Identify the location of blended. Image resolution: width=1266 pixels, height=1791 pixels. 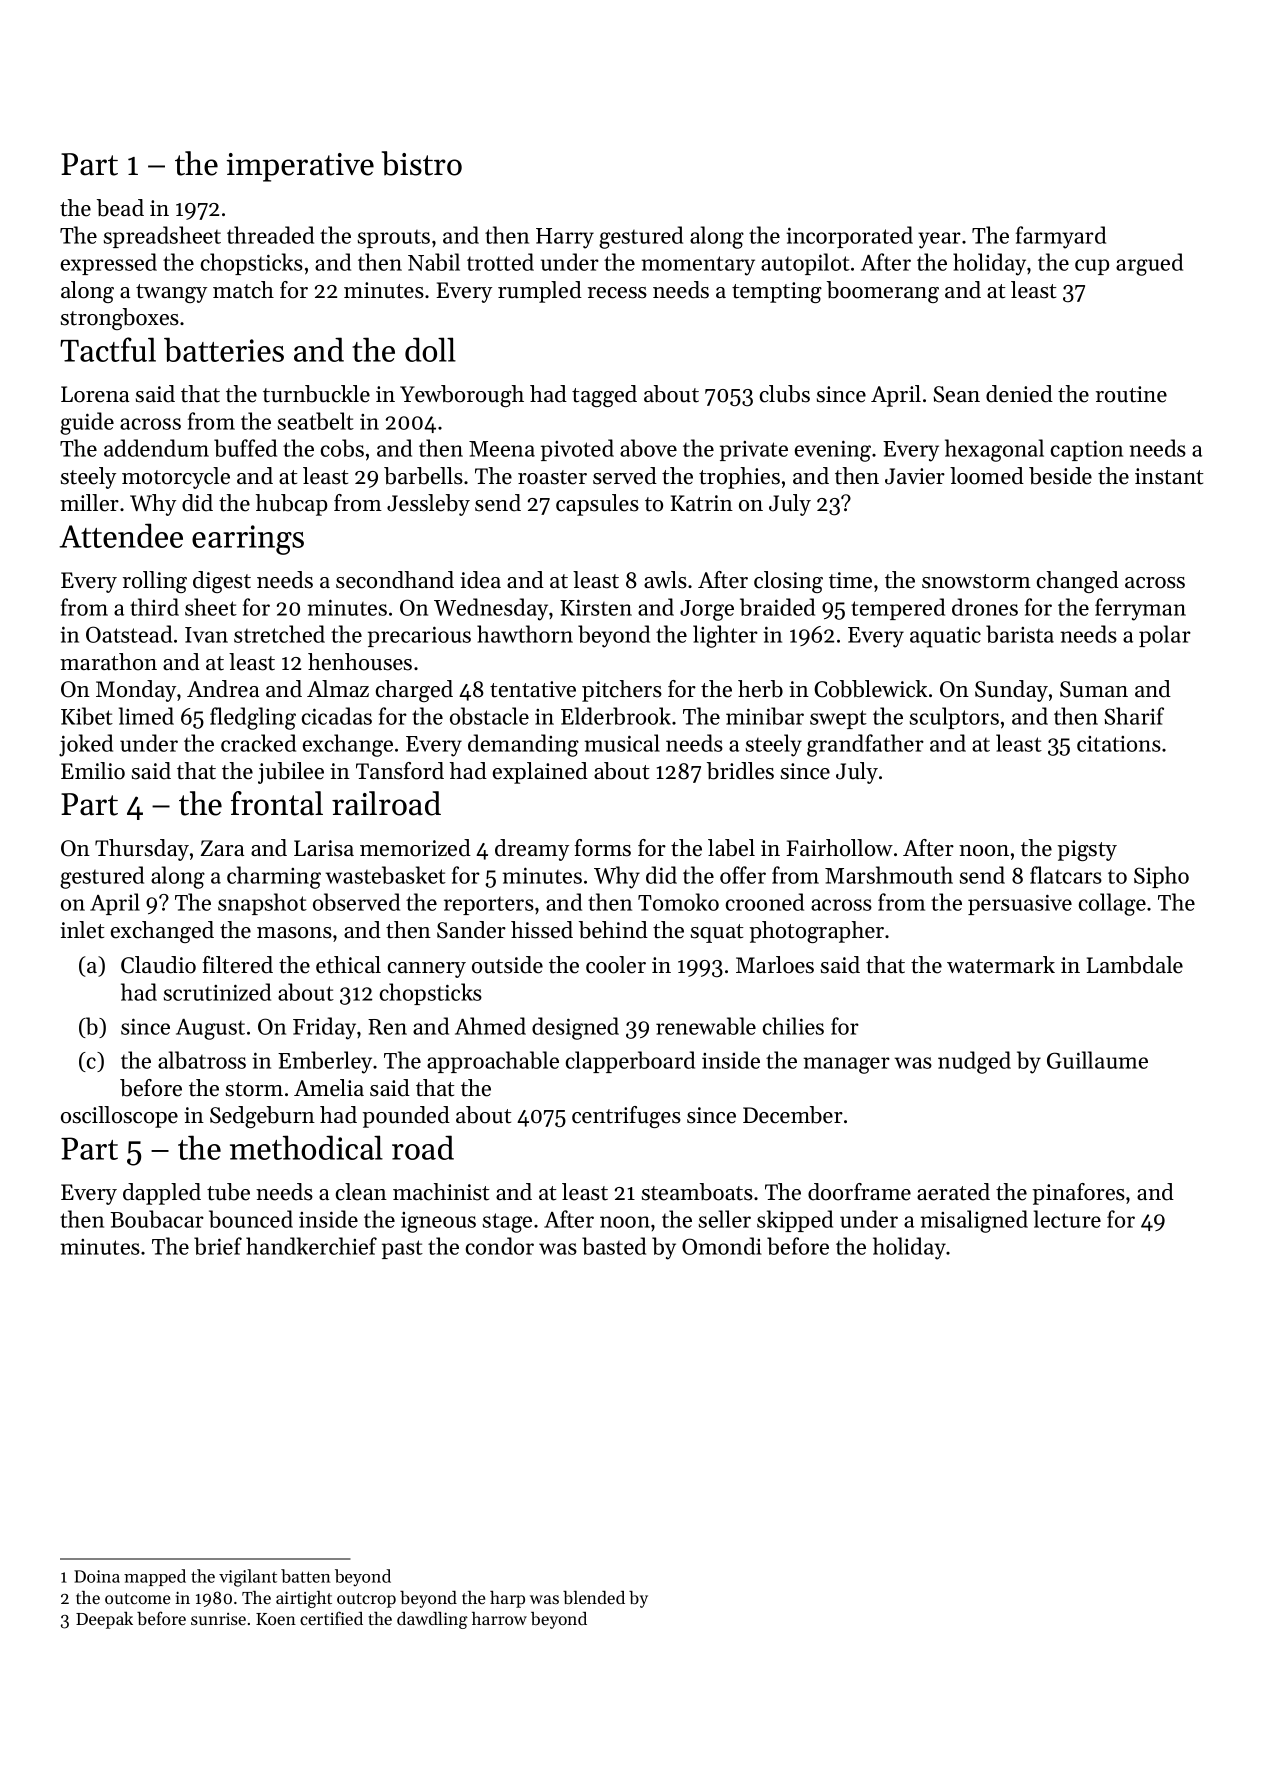
(594, 1597).
